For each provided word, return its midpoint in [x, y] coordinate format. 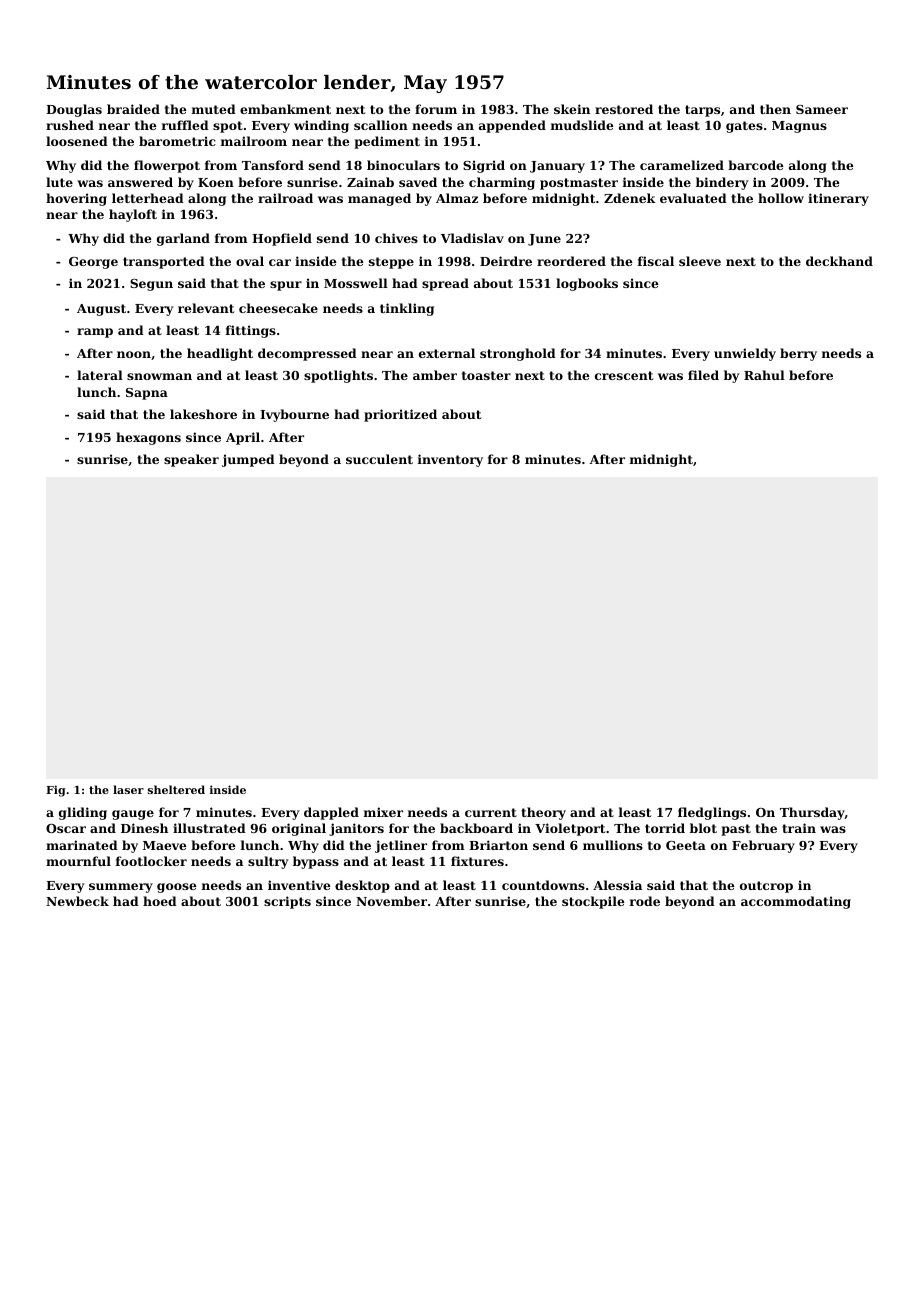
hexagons [148, 438]
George [93, 263]
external [447, 353]
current [491, 812]
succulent [379, 459]
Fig [56, 791]
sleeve [700, 261]
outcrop [766, 887]
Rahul [764, 375]
